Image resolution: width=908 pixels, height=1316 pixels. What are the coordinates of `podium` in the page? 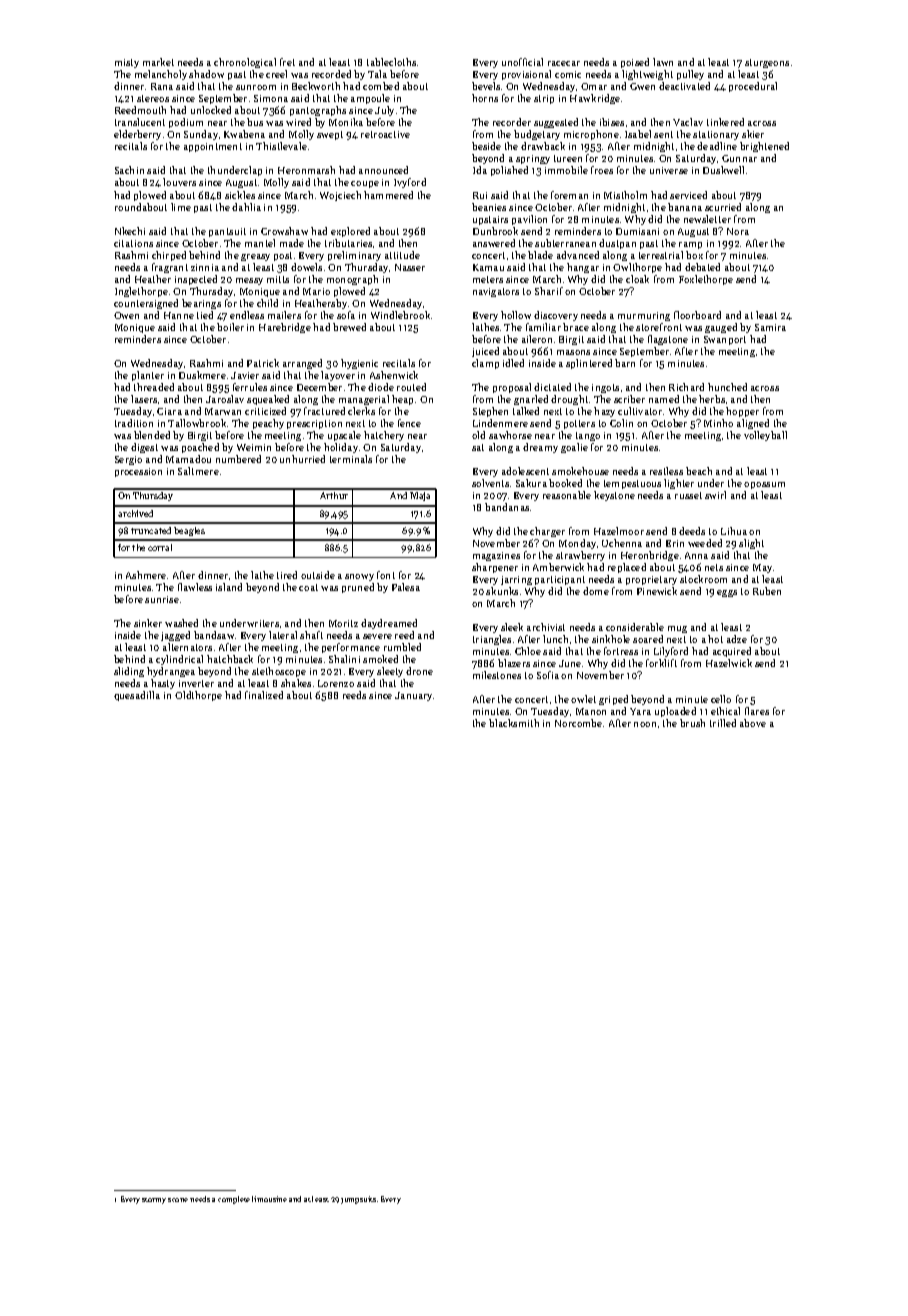 It's located at (186, 123).
